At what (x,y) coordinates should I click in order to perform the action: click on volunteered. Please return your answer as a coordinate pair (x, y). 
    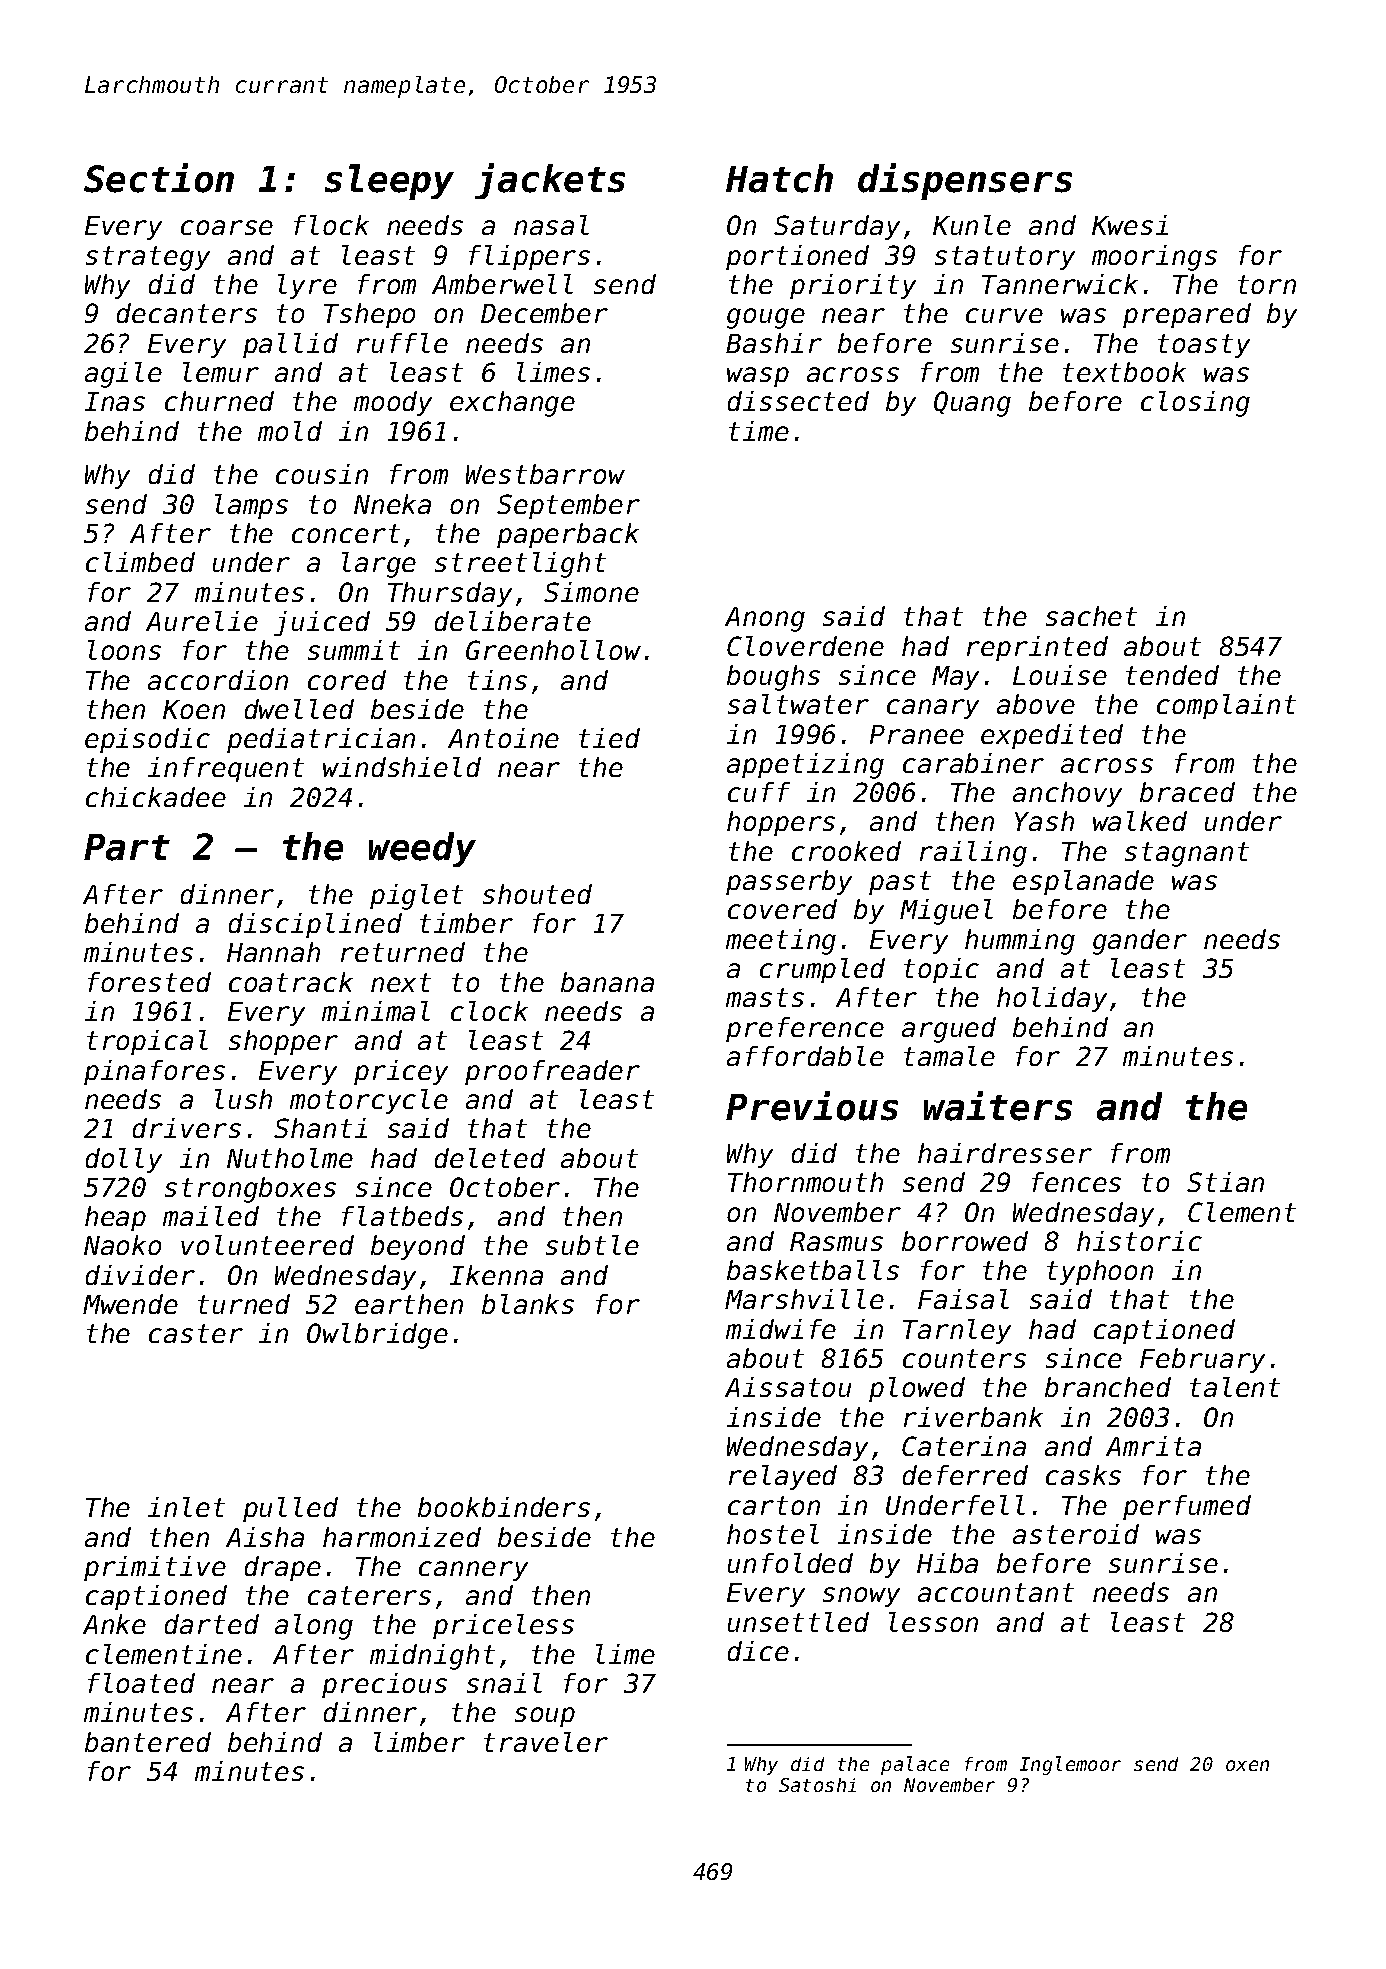
    Looking at the image, I should click on (267, 1245).
